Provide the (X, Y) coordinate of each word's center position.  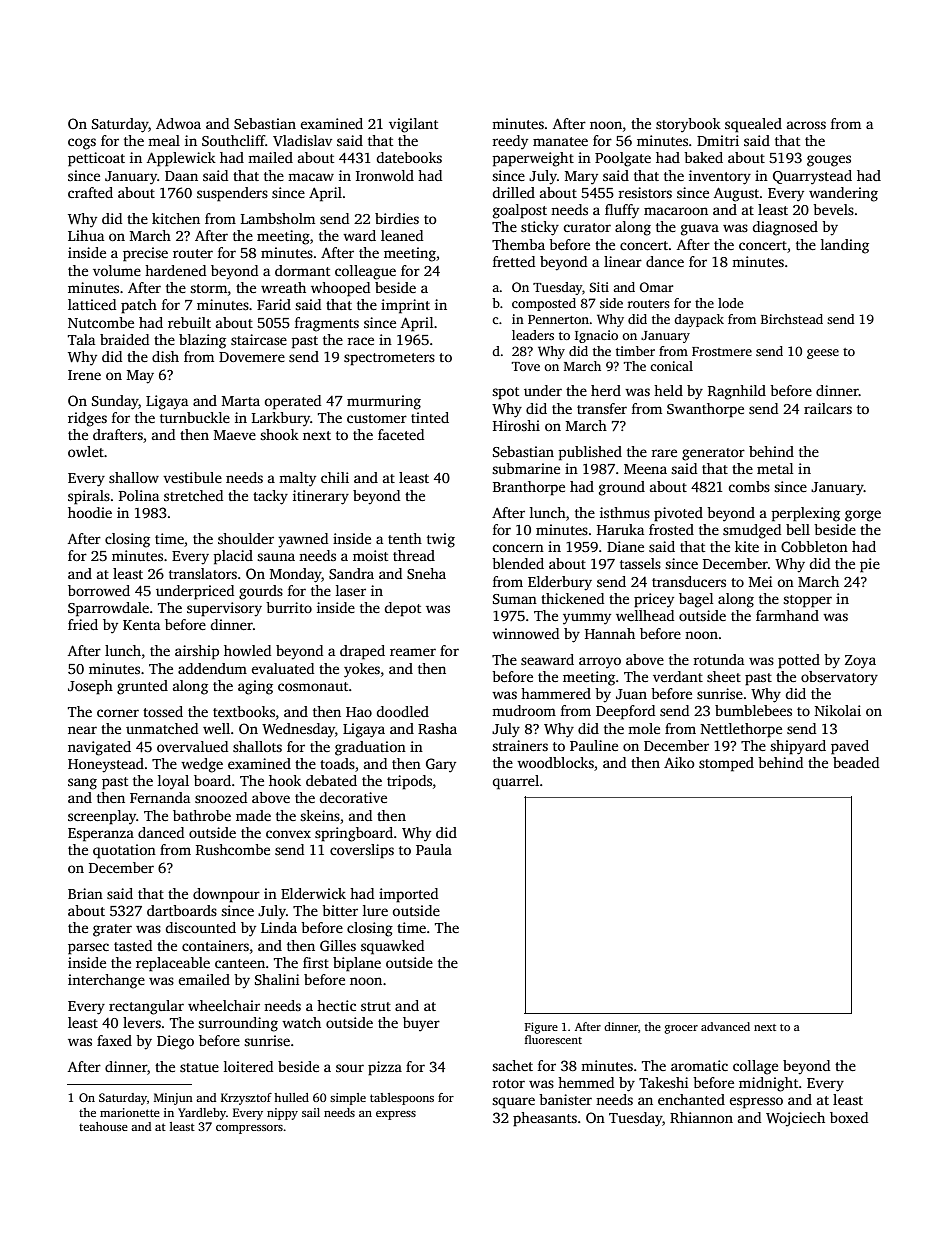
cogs (82, 144)
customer (377, 418)
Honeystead (106, 765)
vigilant (413, 125)
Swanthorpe (705, 410)
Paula (434, 849)
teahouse (103, 1126)
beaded (856, 762)
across (806, 125)
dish (165, 356)
